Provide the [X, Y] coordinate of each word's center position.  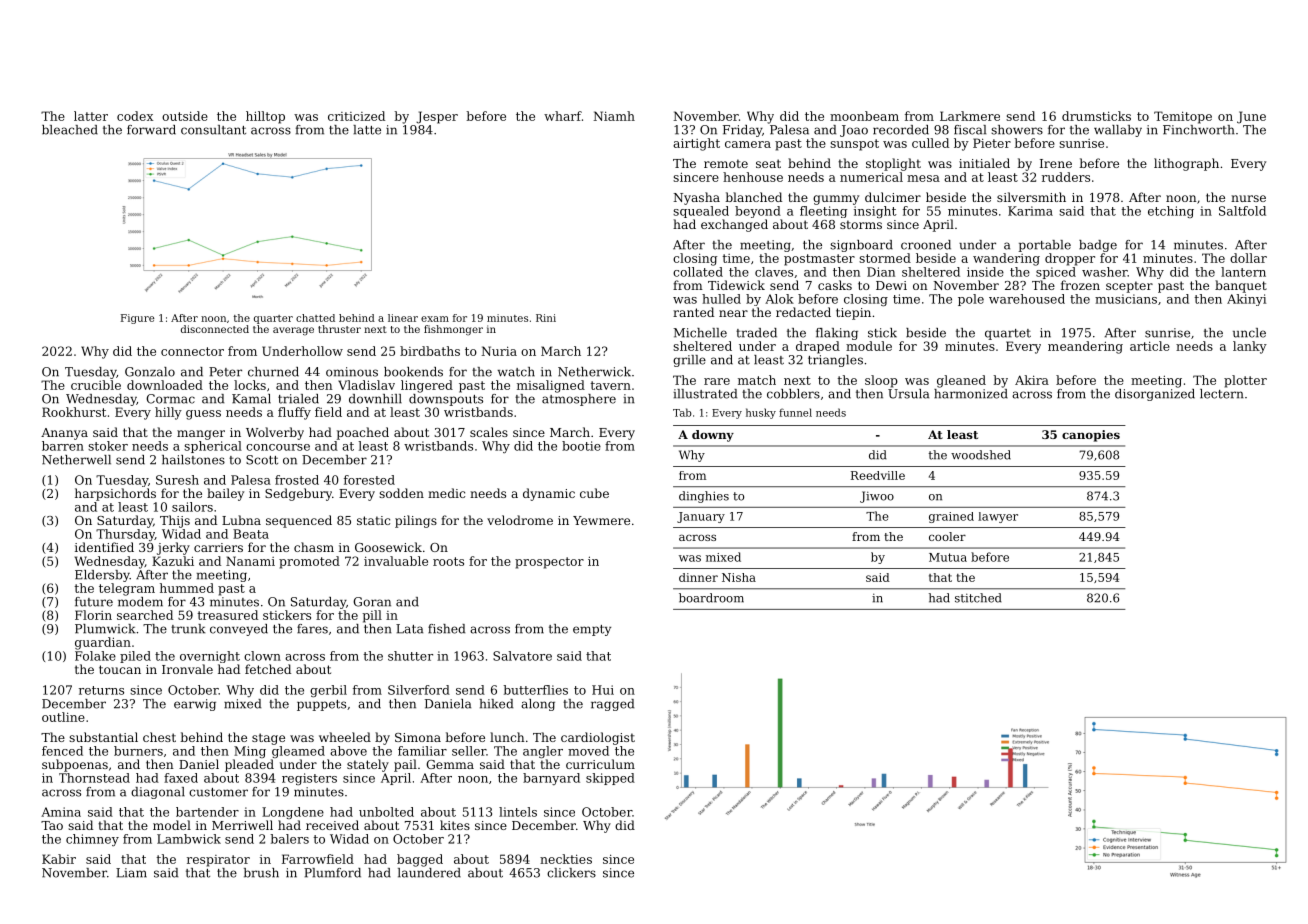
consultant [213, 130]
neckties [566, 859]
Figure [137, 319]
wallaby [1118, 131]
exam [435, 319]
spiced [1056, 273]
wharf [563, 116]
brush [261, 873]
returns [101, 690]
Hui [603, 690]
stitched [978, 598]
